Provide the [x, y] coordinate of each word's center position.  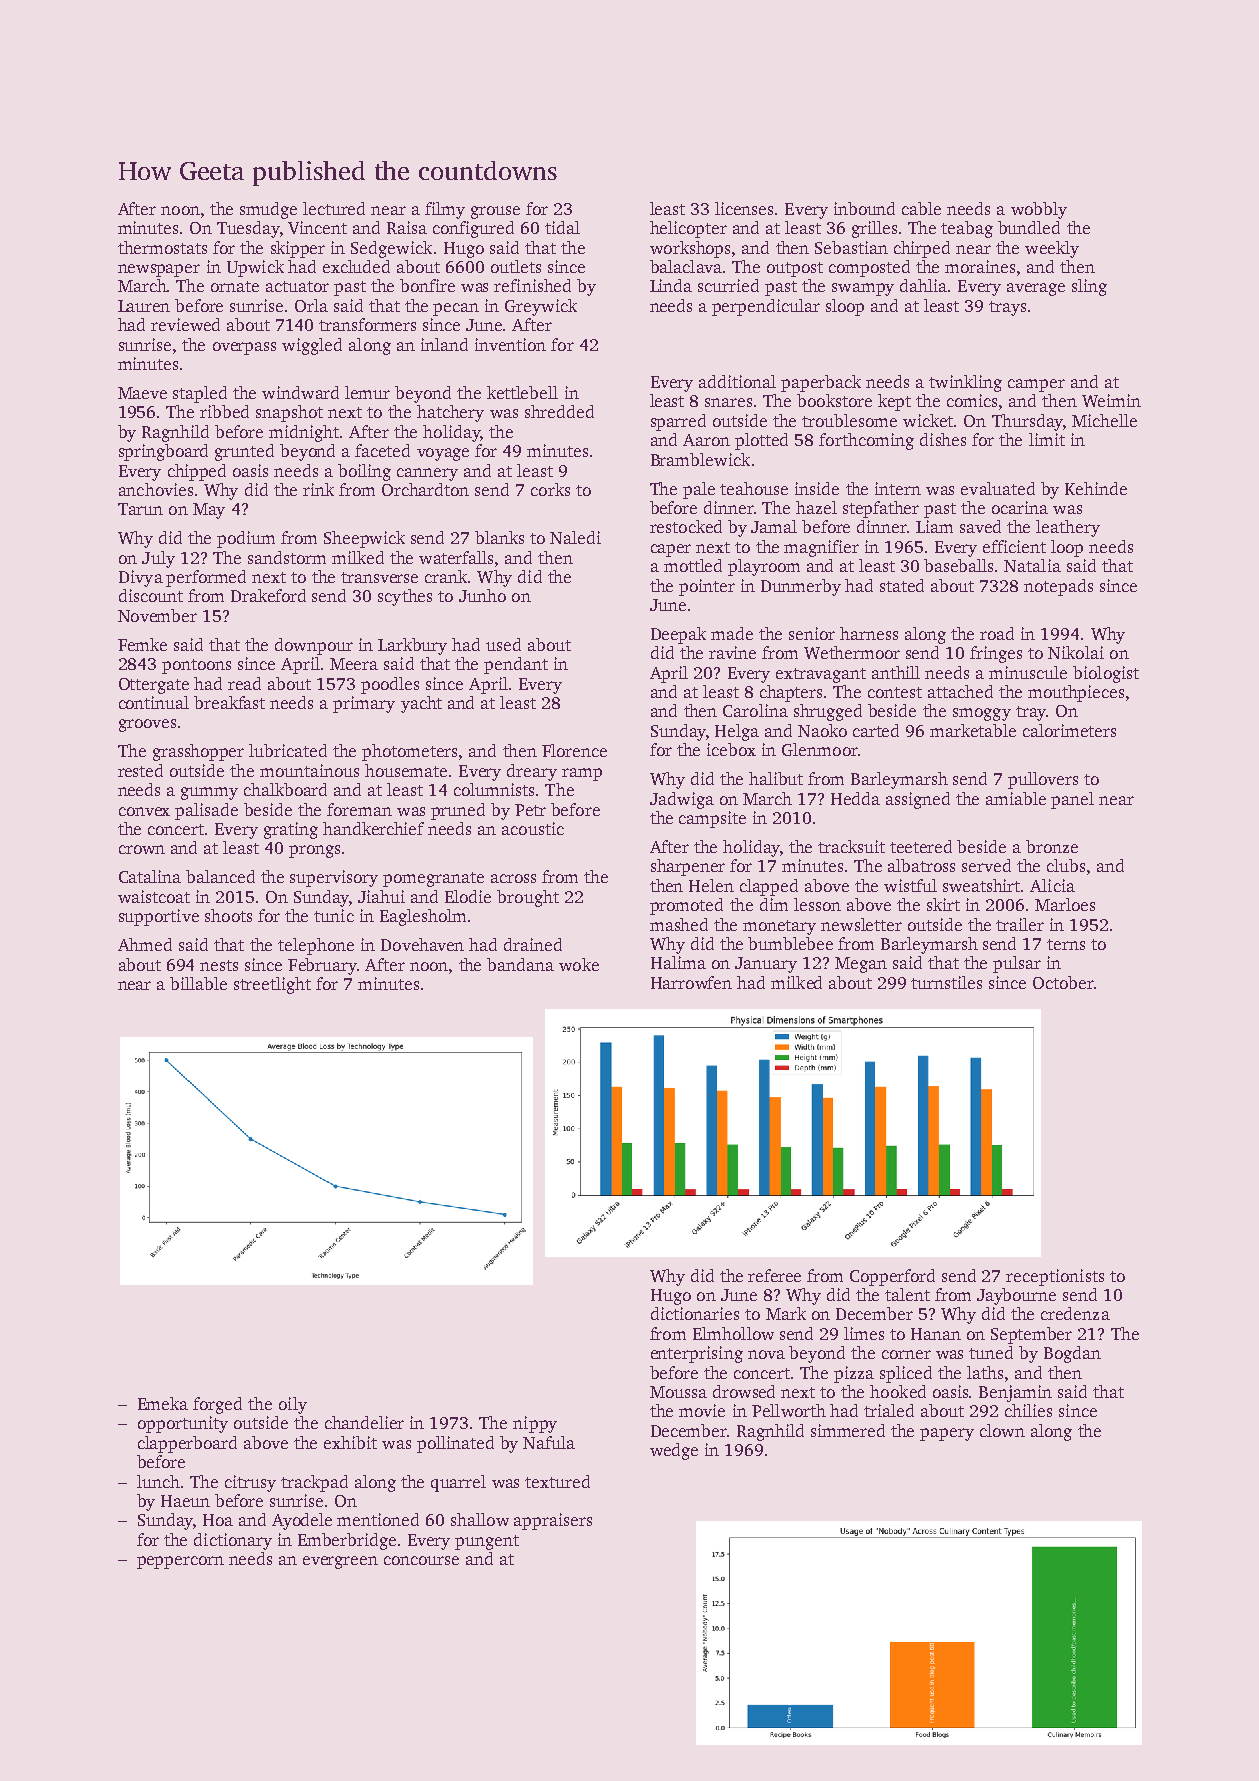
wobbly [1039, 210]
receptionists [1055, 1277]
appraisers [553, 1521]
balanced [220, 876]
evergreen [340, 1562]
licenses [744, 208]
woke [579, 964]
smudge [268, 210]
